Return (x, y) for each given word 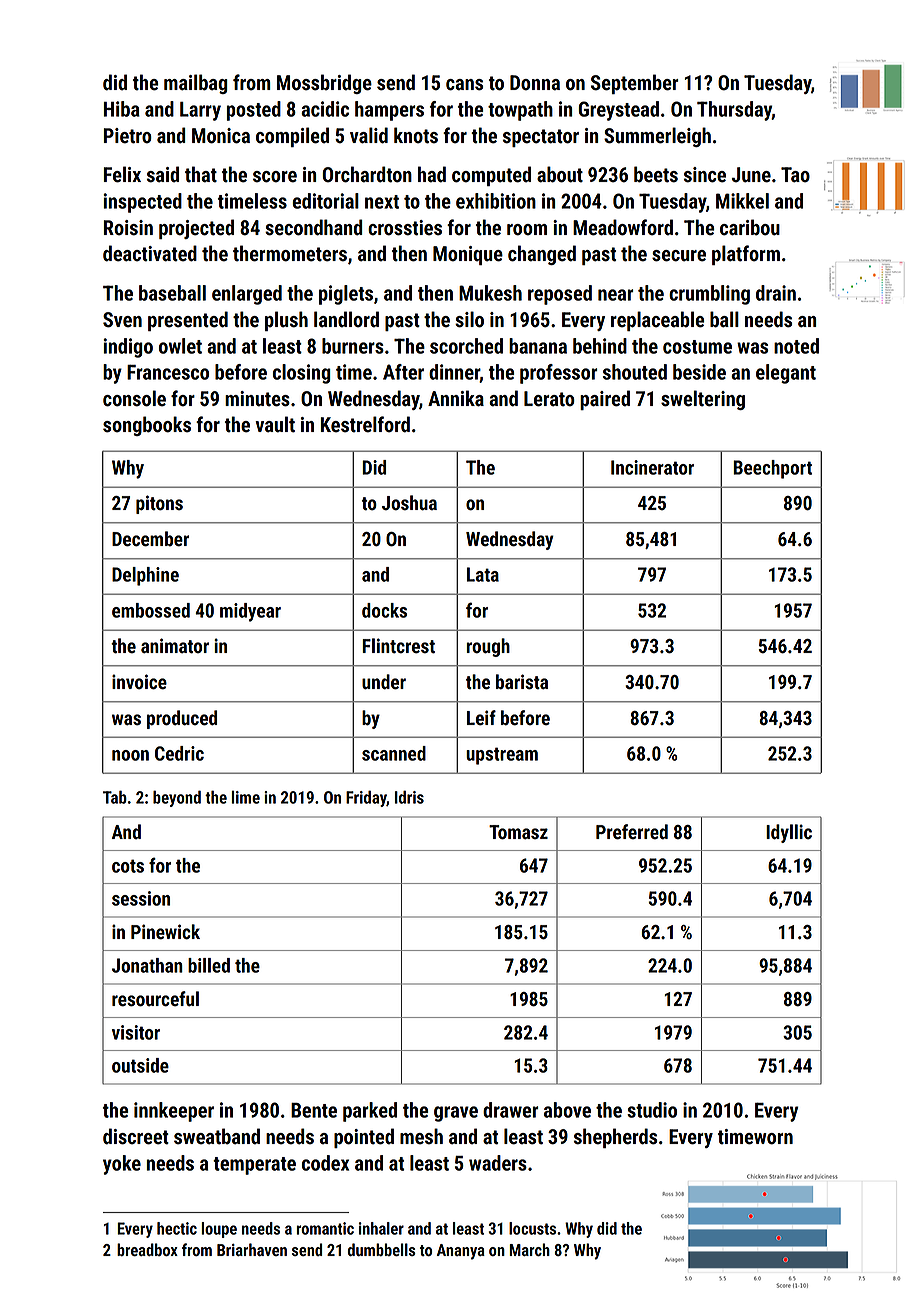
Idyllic (789, 833)
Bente (314, 1110)
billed (209, 965)
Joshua (409, 503)
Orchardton (367, 174)
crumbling (709, 295)
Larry (200, 111)
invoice (139, 682)
